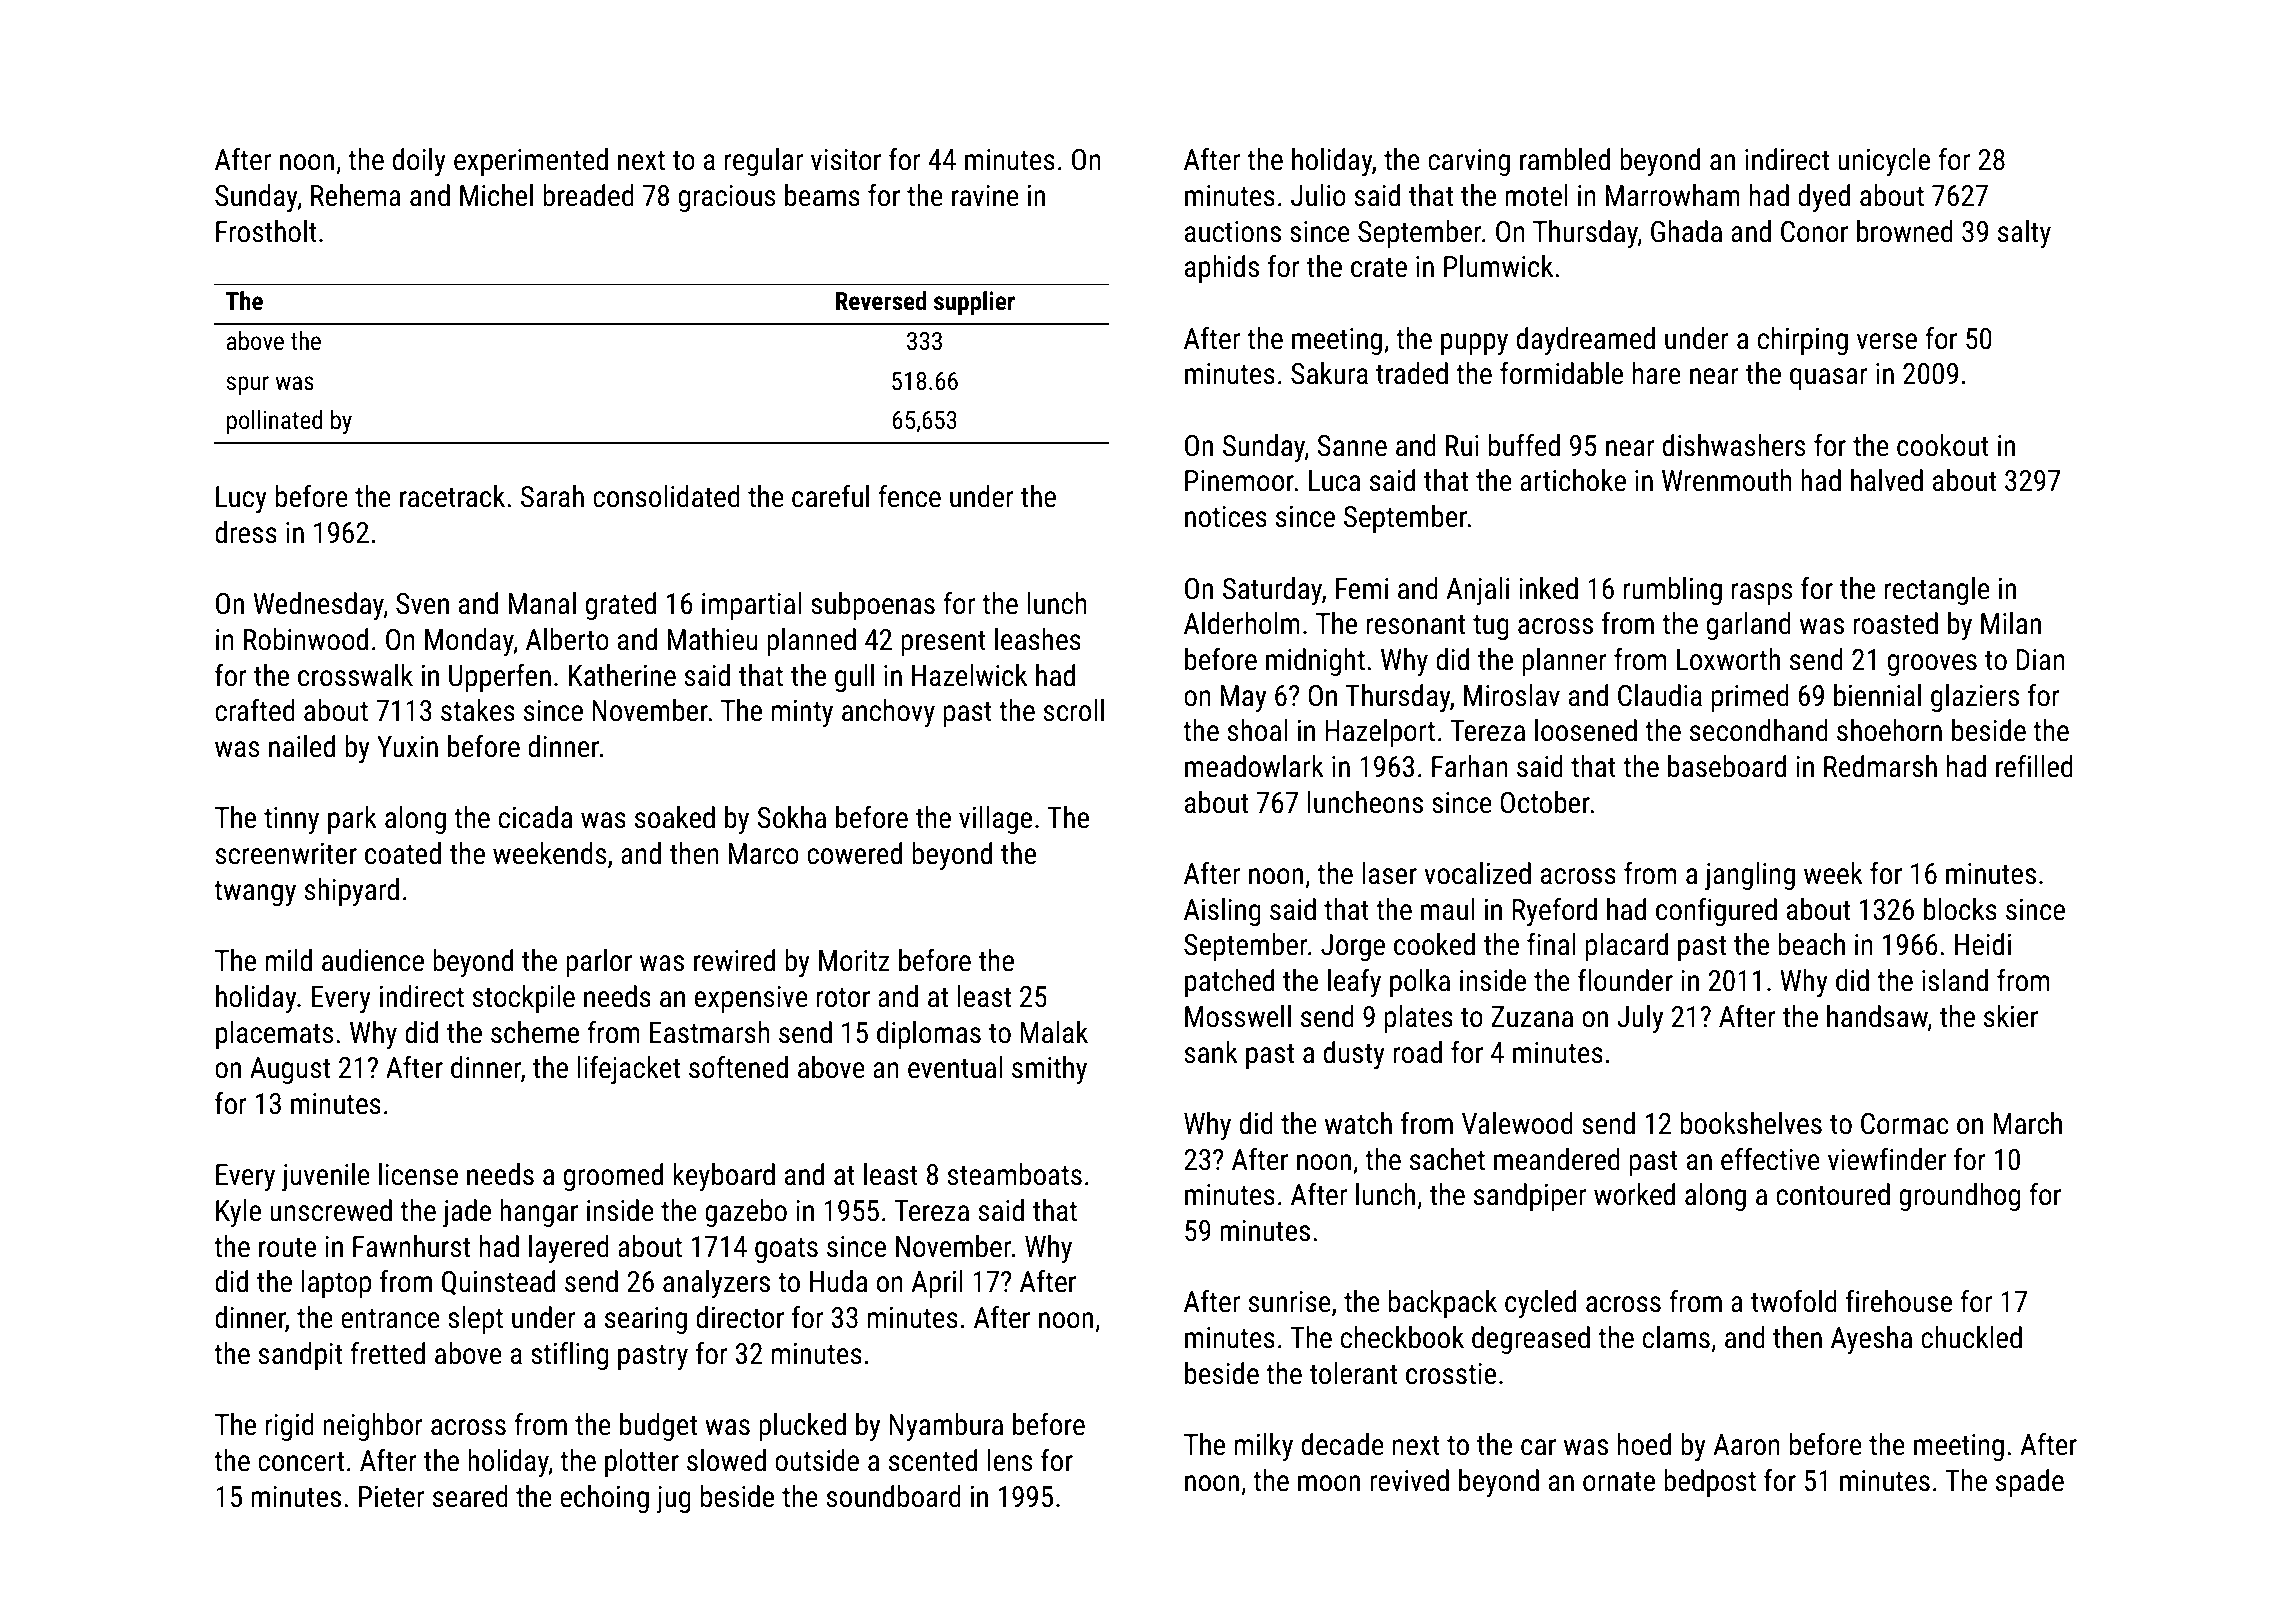 The image size is (2292, 1620). I want to click on sunrise, so click(1290, 1302).
